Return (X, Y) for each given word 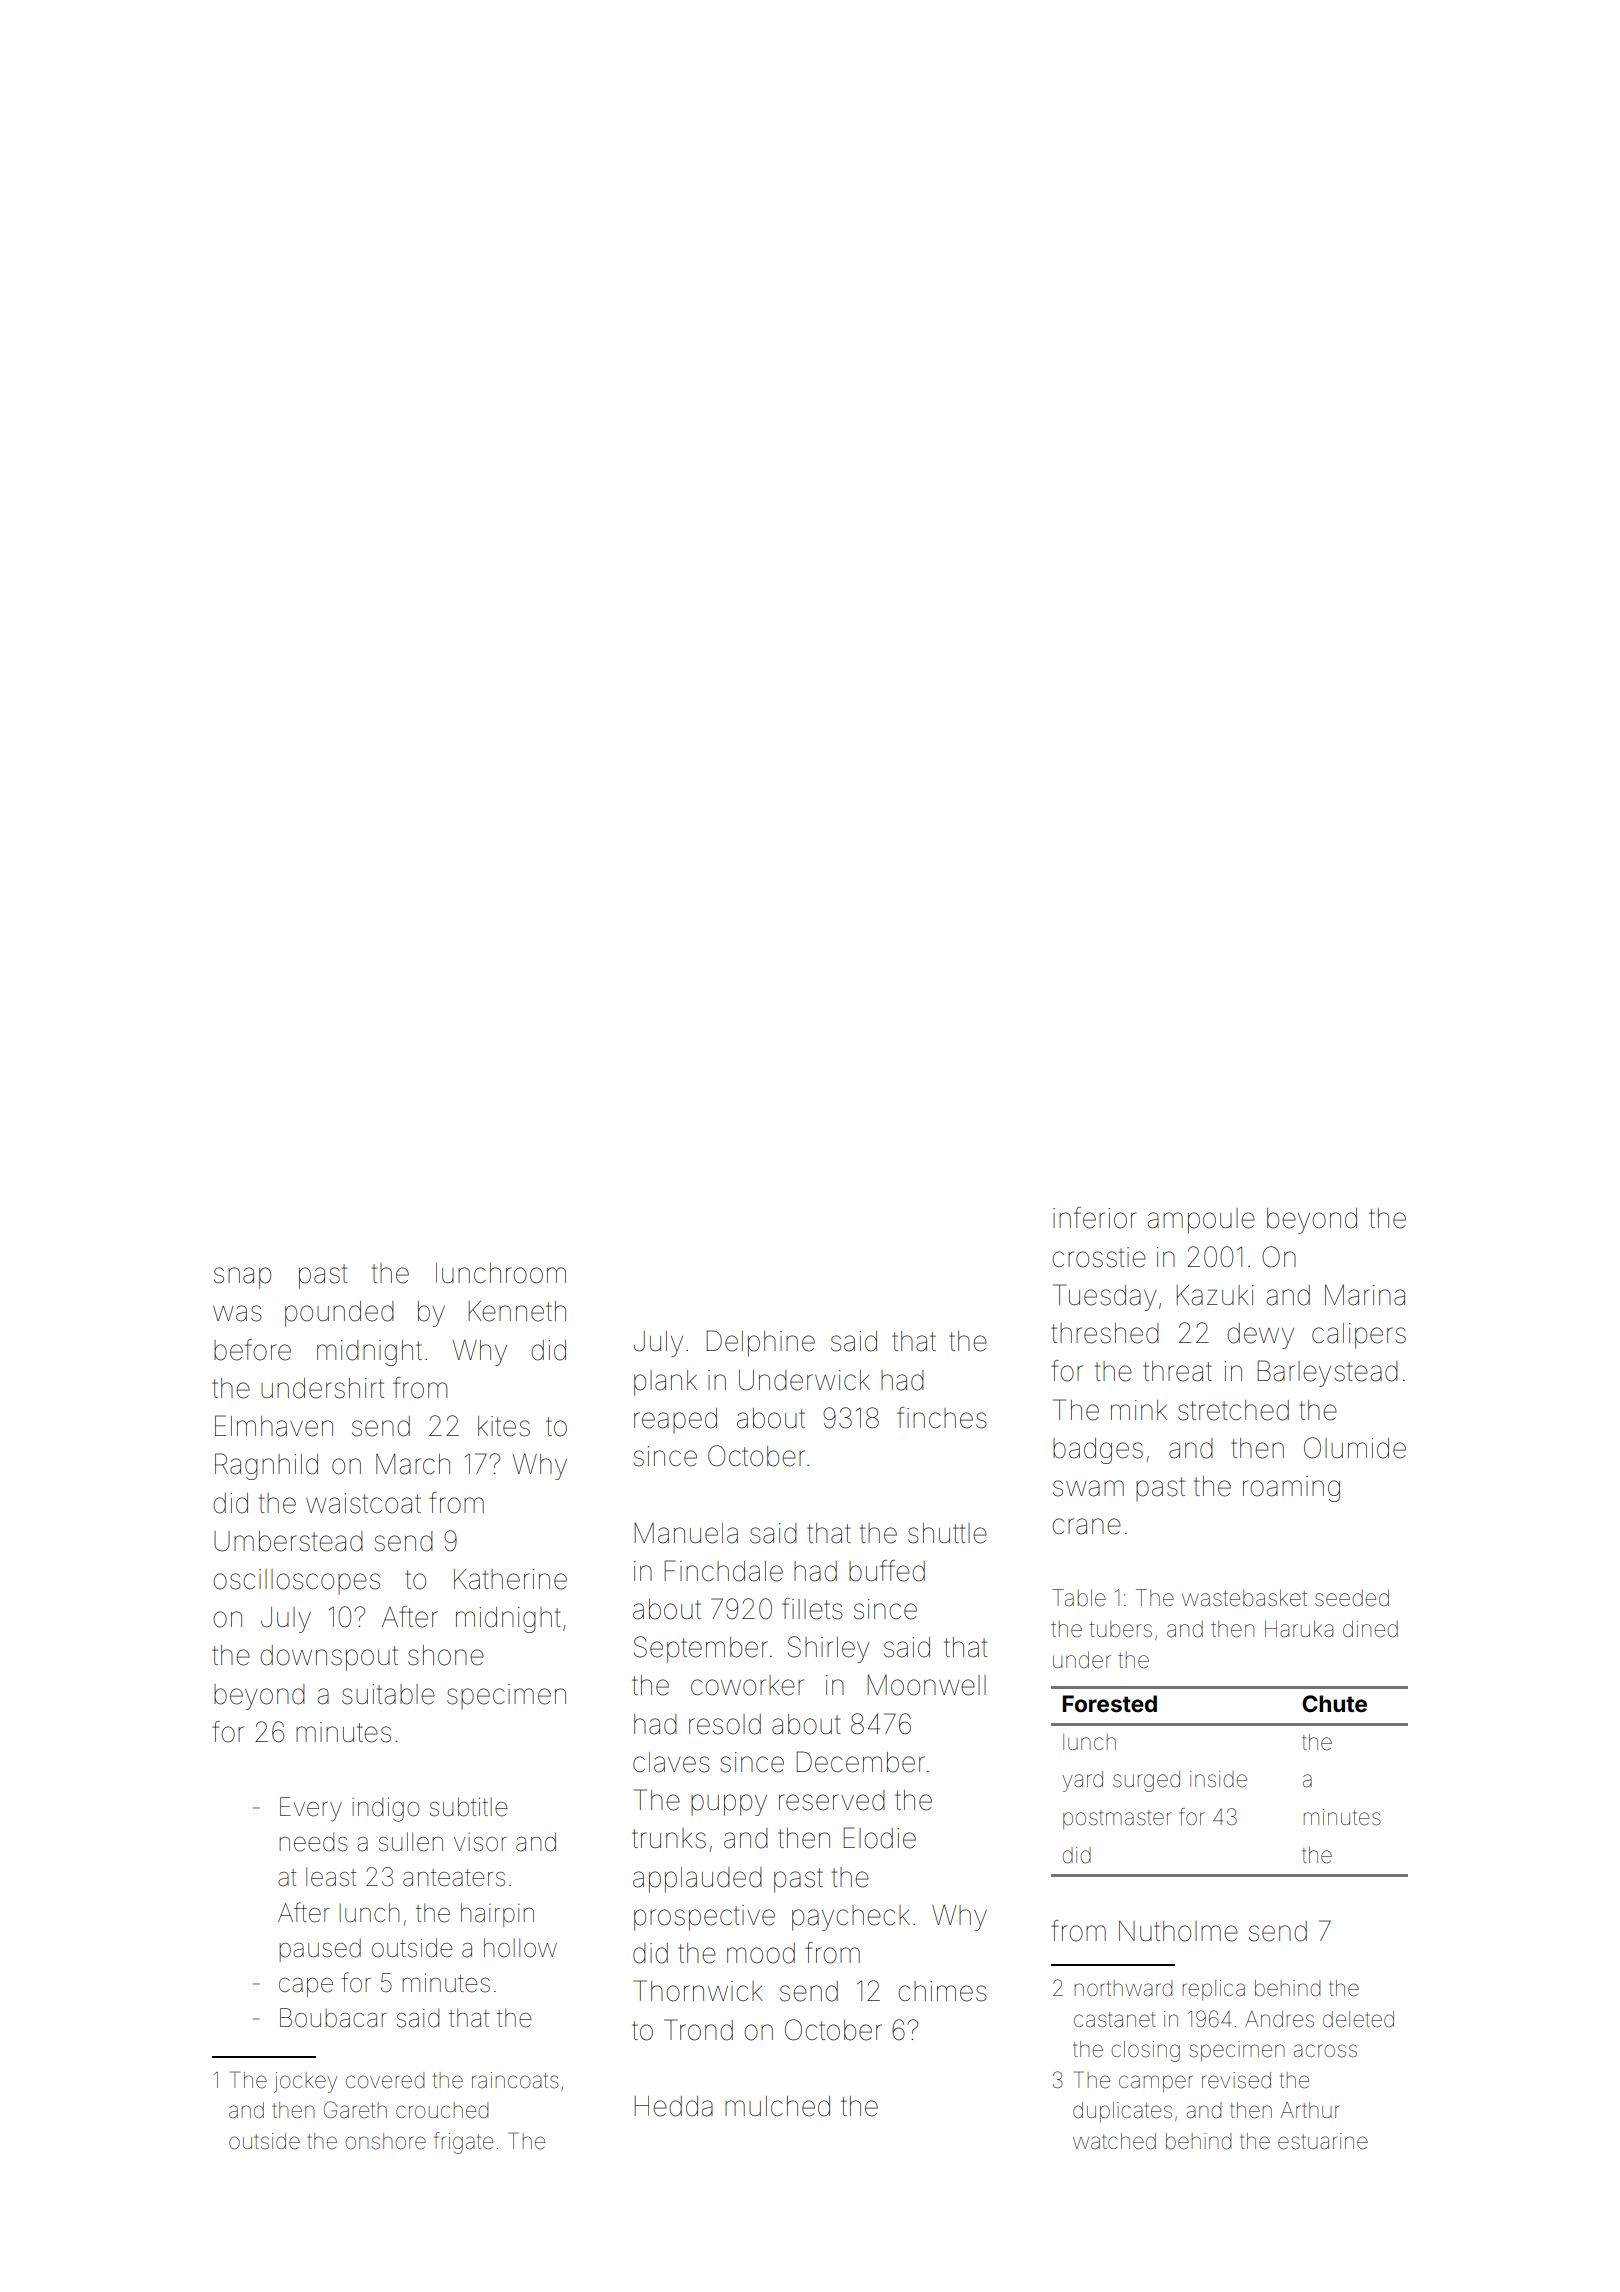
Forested (1109, 1704)
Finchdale (723, 1571)
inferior (1095, 1218)
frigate (463, 2143)
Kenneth (517, 1311)
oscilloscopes (296, 1581)
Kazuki (1215, 1295)
